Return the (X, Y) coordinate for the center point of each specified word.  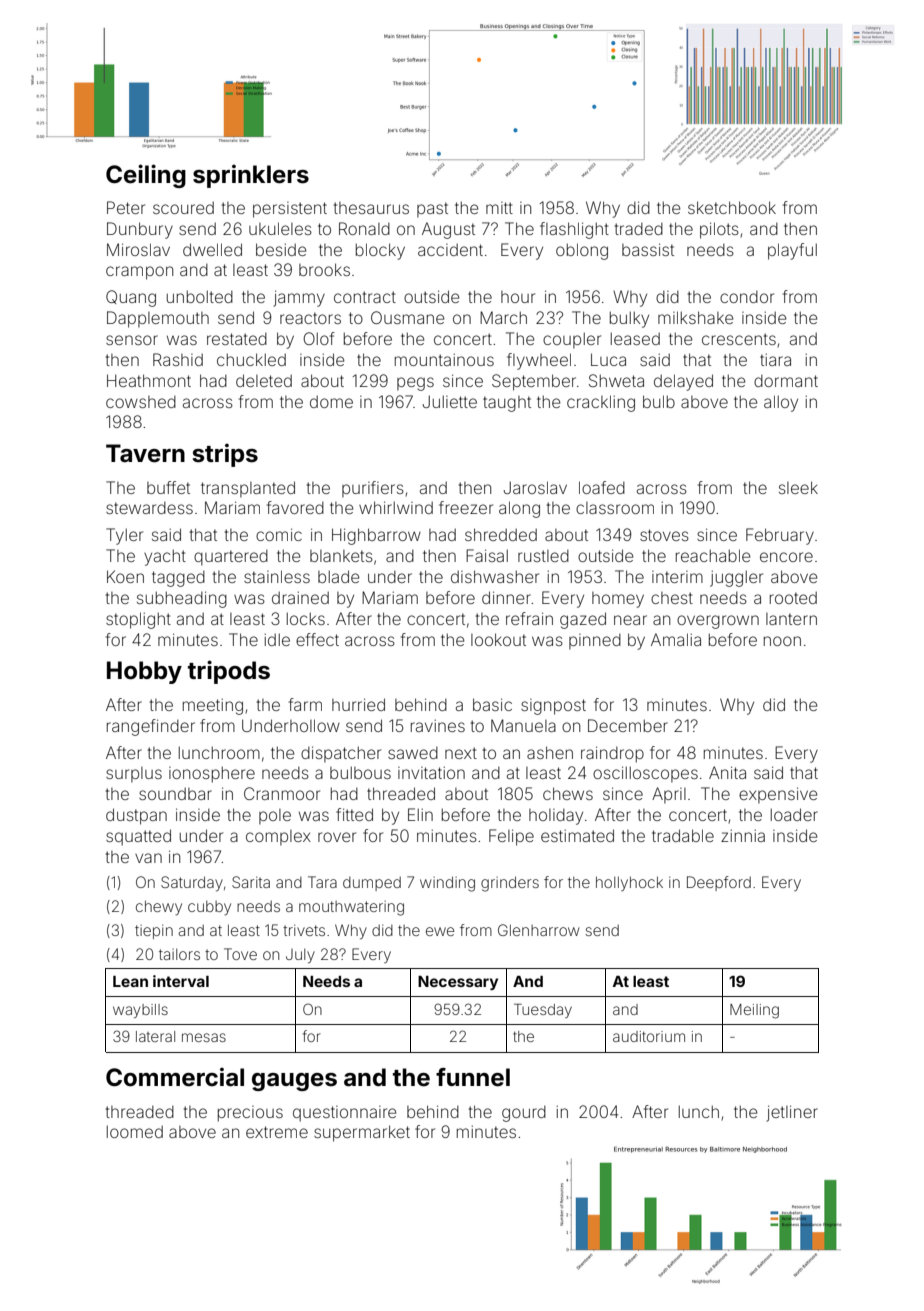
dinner (506, 597)
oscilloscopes (645, 774)
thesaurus (371, 208)
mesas (204, 1037)
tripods (229, 672)
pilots (719, 230)
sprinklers (251, 176)
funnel (473, 1077)
